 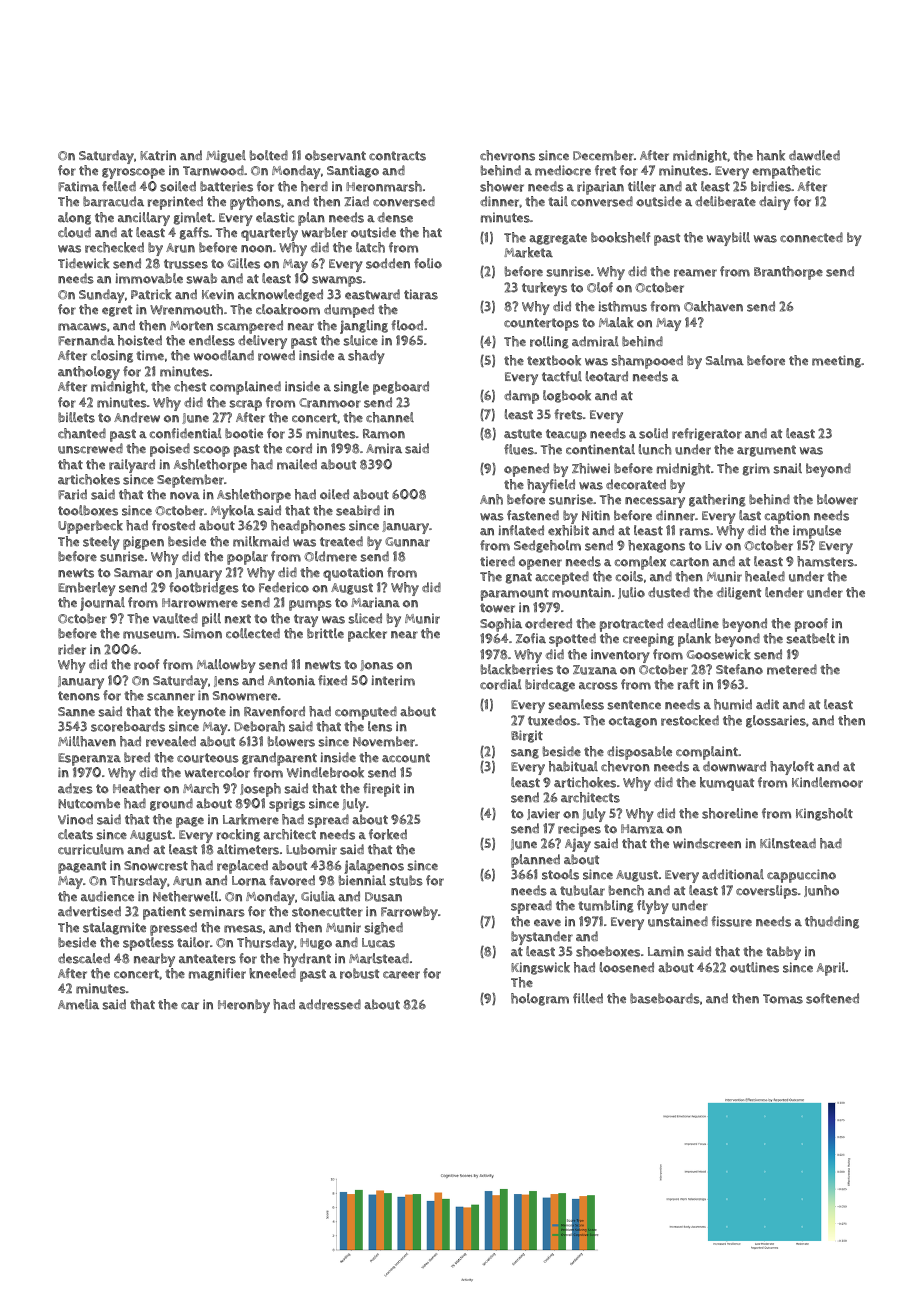 What do you see at coordinates (84, 958) in the screenshot?
I see `descaled` at bounding box center [84, 958].
